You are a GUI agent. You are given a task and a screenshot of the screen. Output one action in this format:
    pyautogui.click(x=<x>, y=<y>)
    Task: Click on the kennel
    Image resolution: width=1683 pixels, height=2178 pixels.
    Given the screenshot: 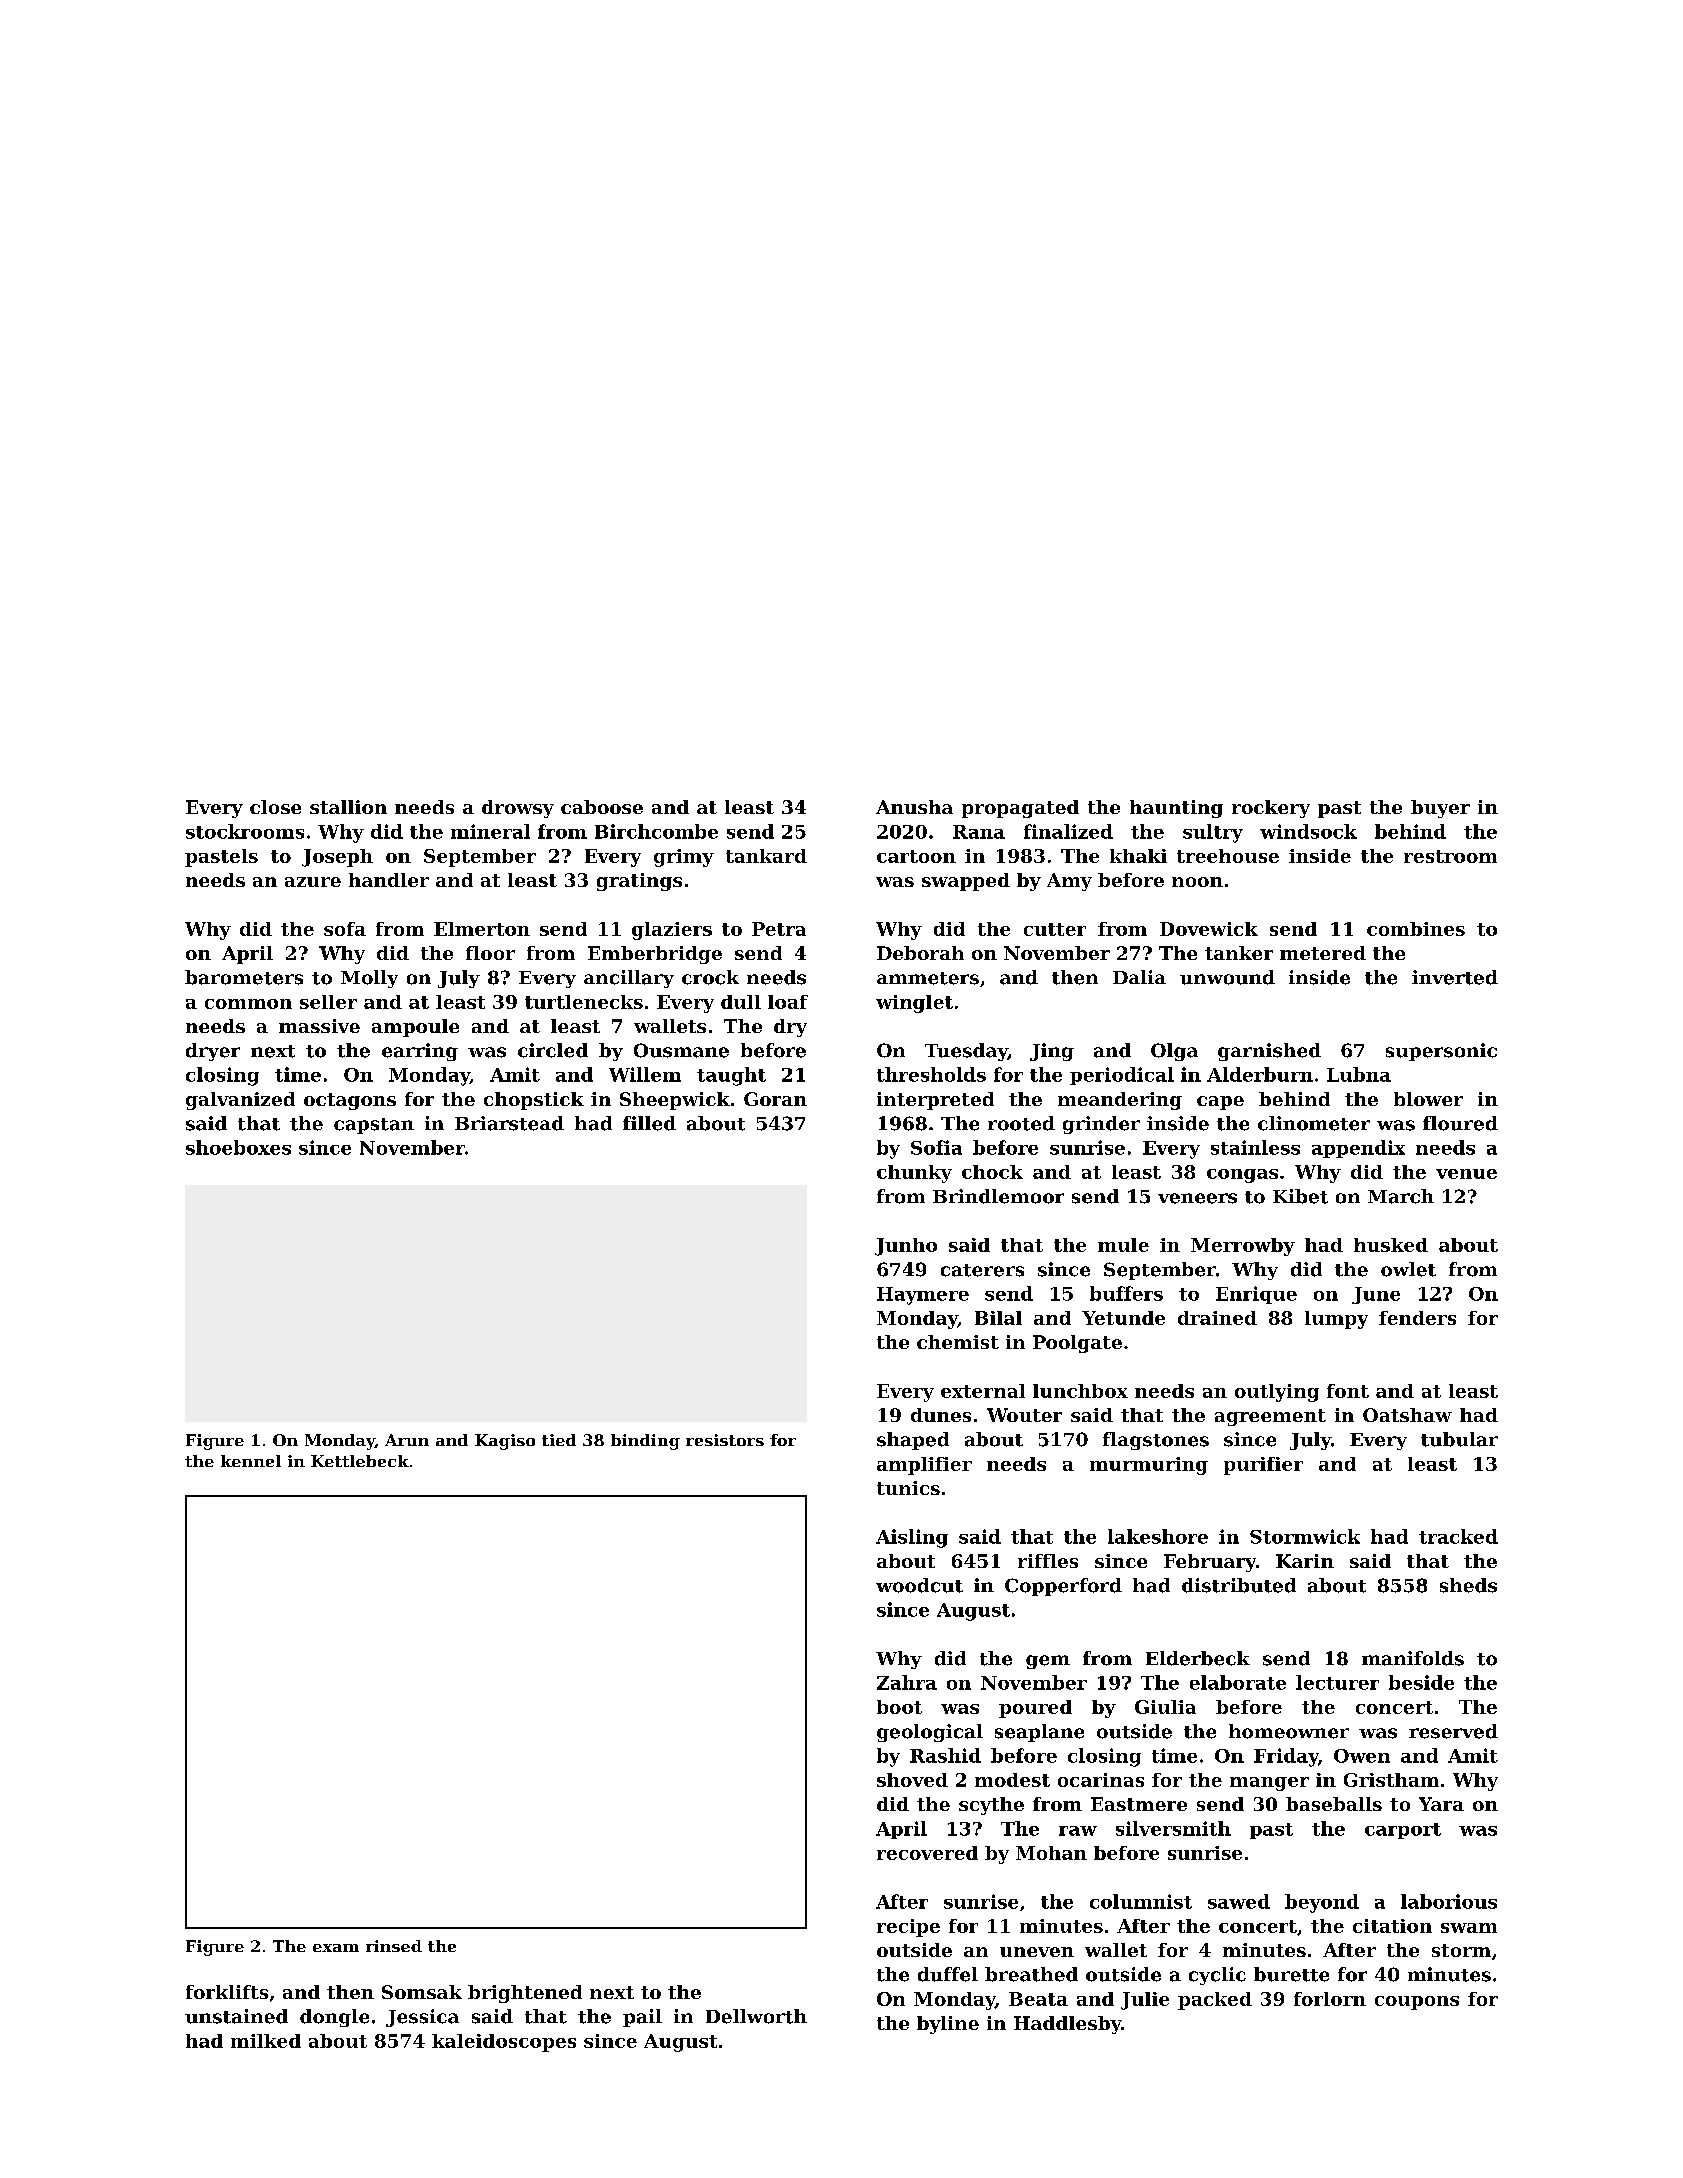 What is the action you would take?
    pyautogui.click(x=251, y=1461)
